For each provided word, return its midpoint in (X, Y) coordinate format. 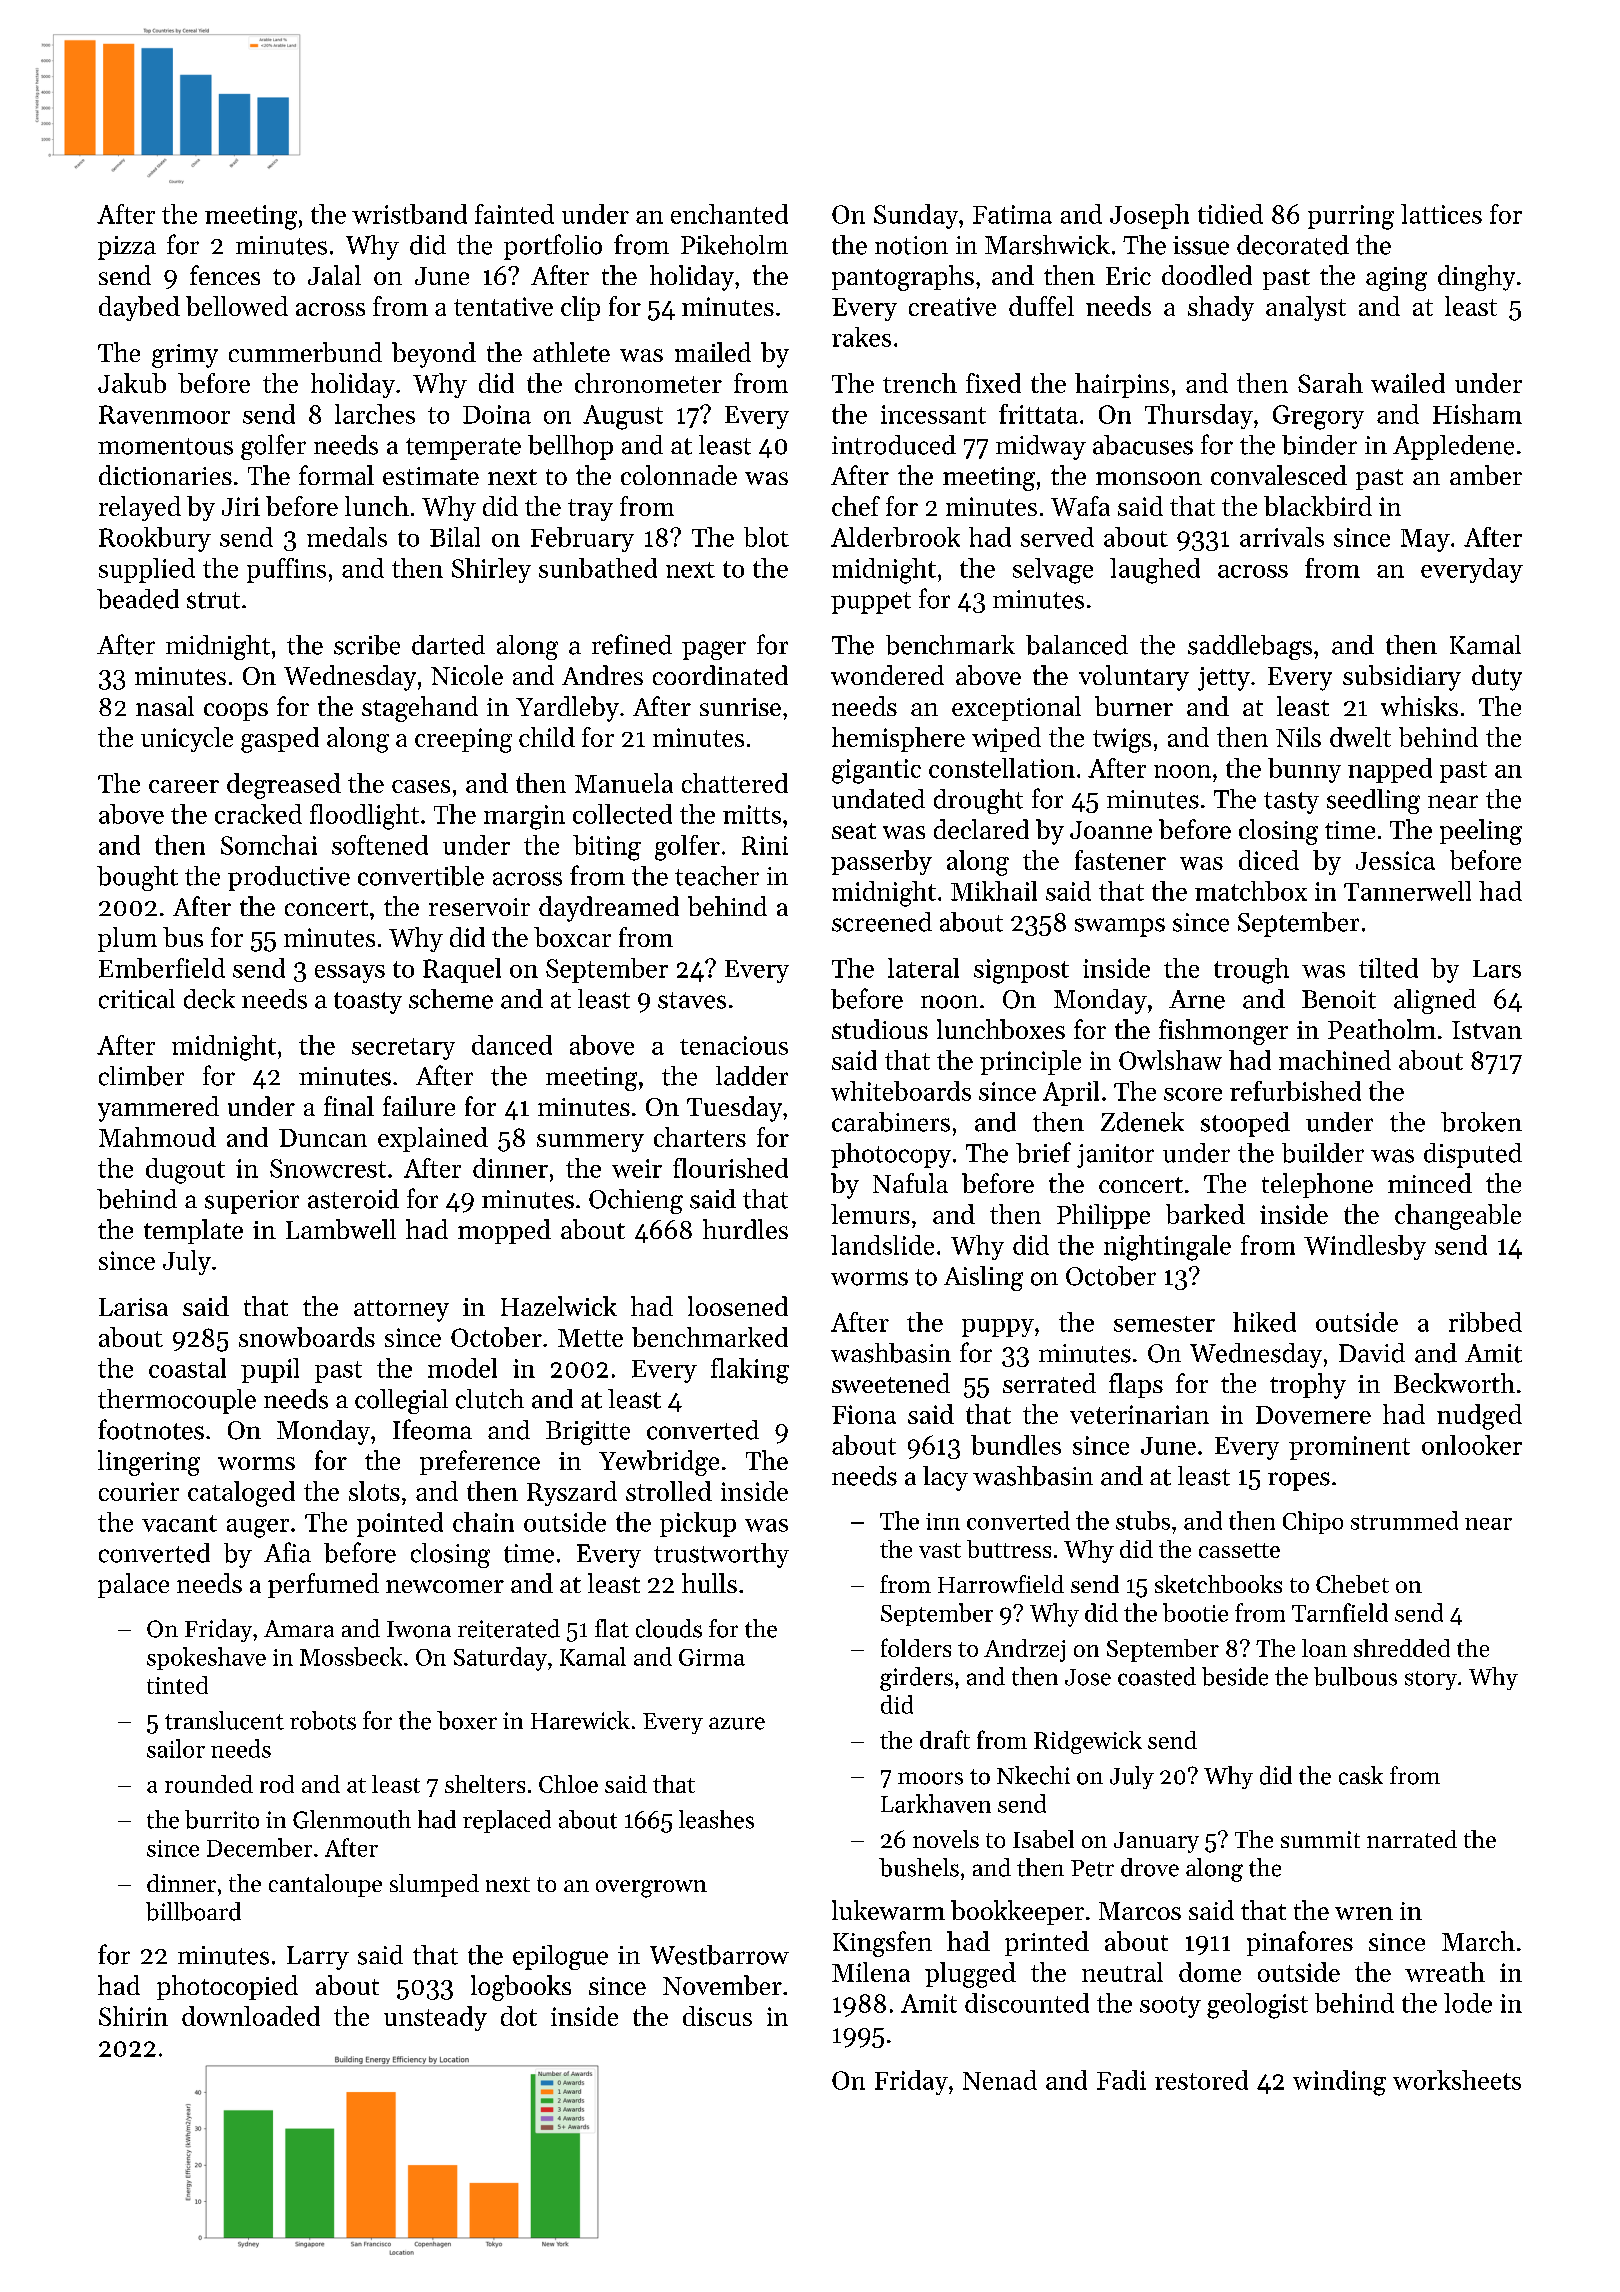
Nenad (1000, 2080)
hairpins (1122, 385)
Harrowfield (1001, 1584)
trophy (1308, 1386)
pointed (400, 1524)
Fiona (864, 1414)
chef (856, 506)
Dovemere (1313, 1415)
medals (347, 537)
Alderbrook (895, 537)
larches (375, 414)
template (193, 1231)
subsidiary (1402, 678)
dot (519, 2016)
